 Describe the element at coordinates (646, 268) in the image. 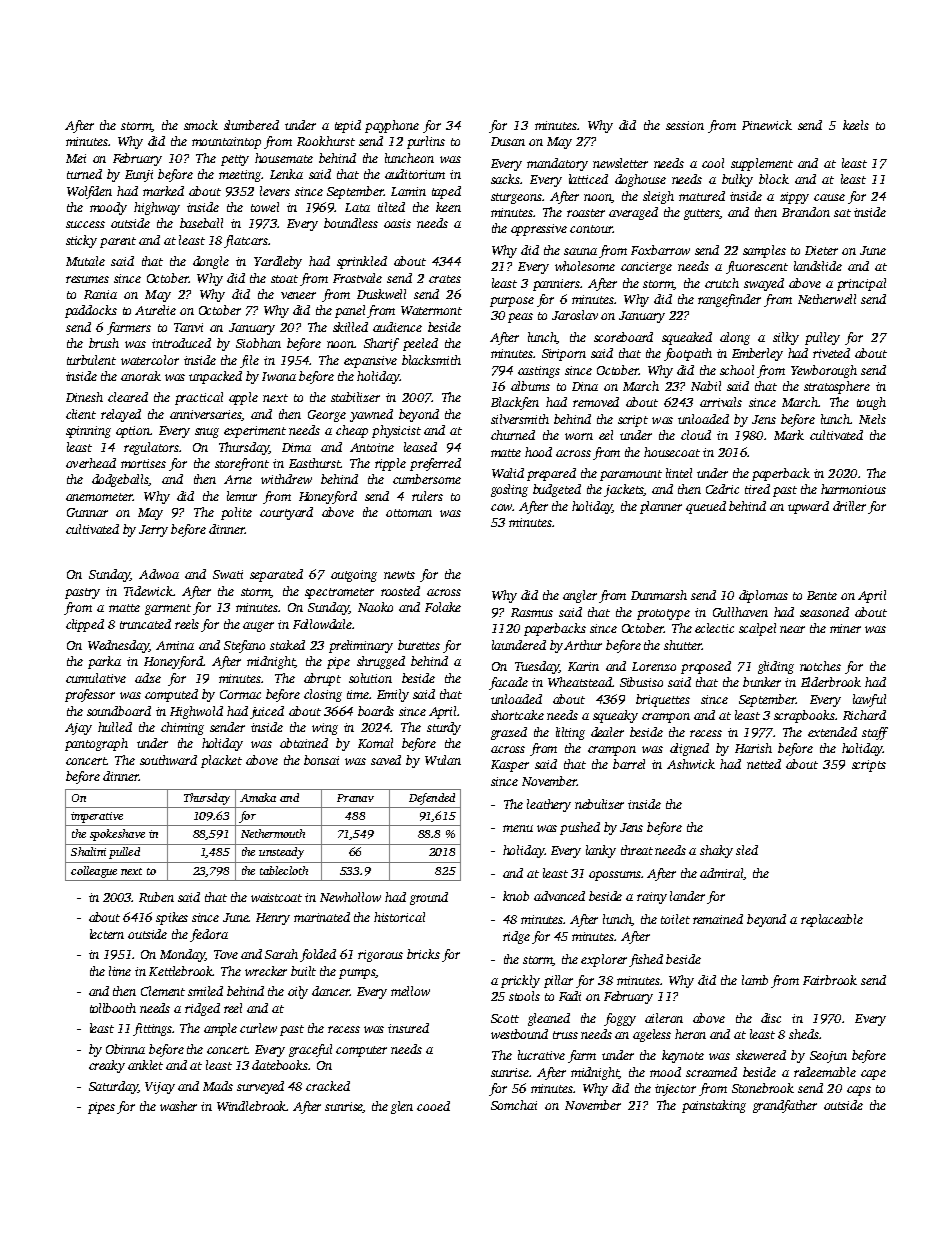

I see `concierge` at that location.
